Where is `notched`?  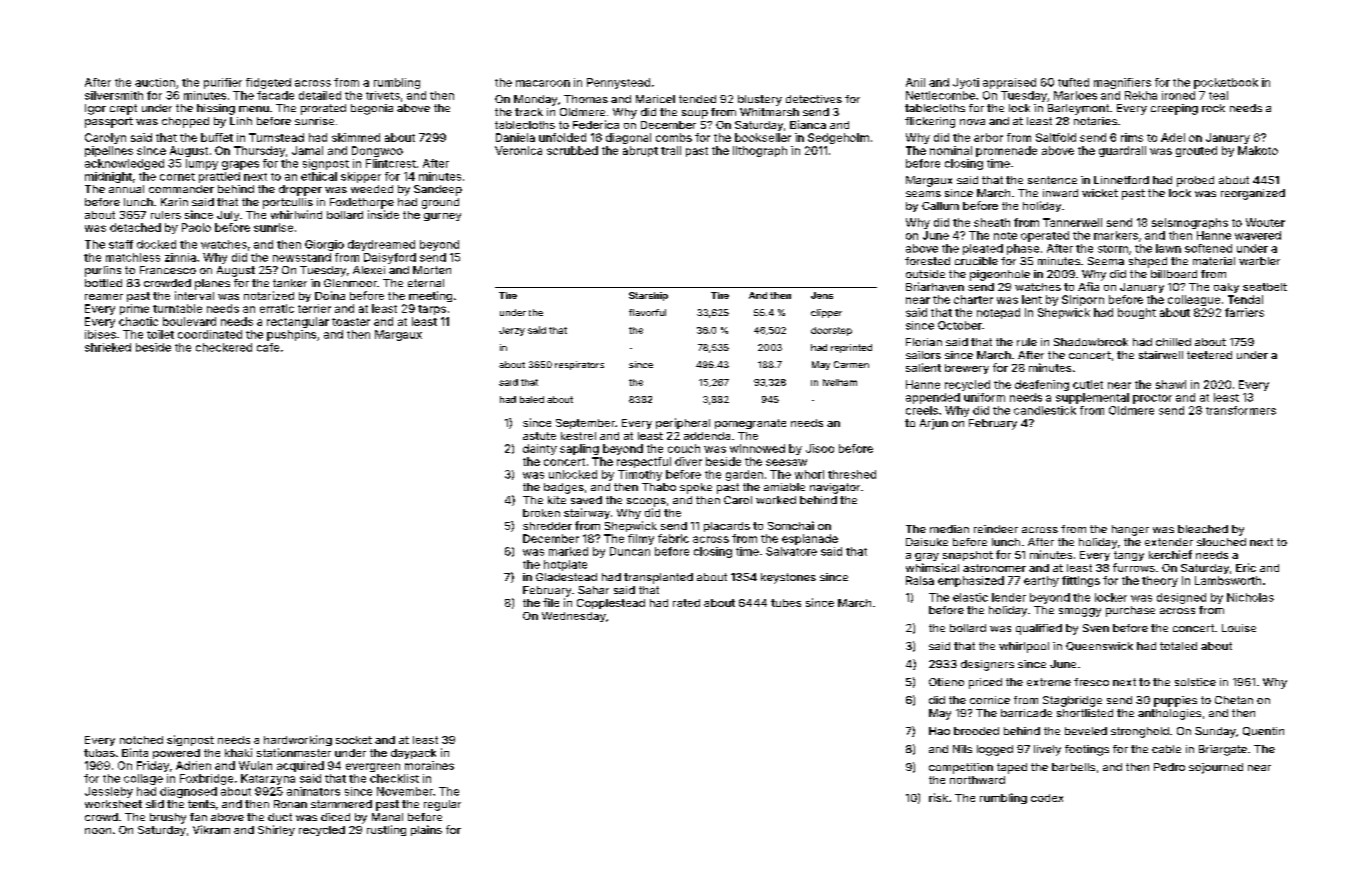 notched is located at coordinates (141, 740).
